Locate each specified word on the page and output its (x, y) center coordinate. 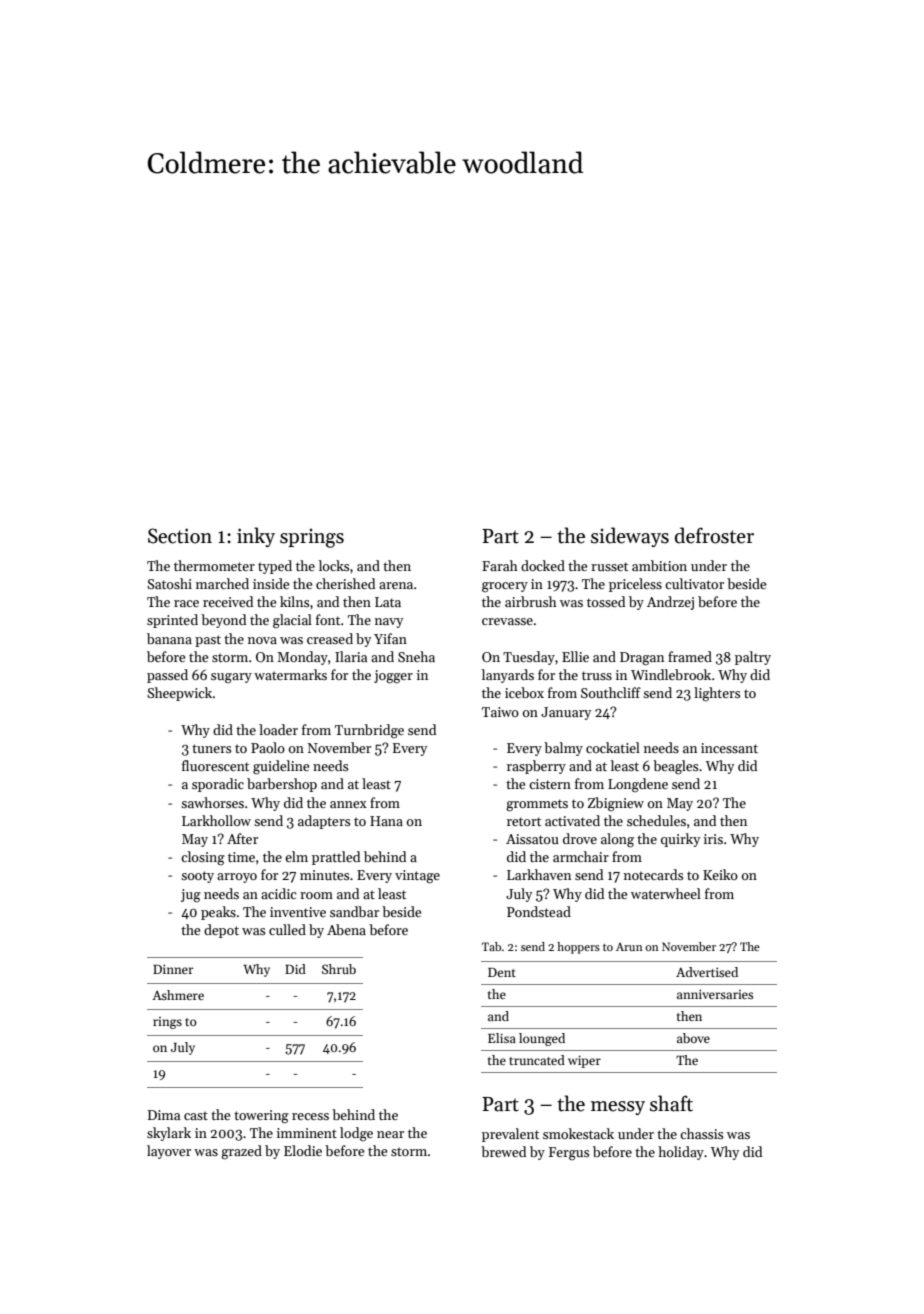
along (617, 840)
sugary (231, 678)
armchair (581, 856)
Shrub (339, 969)
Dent (502, 972)
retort (524, 821)
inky (256, 537)
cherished (345, 583)
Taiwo (500, 712)
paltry (753, 658)
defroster (714, 535)
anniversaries (715, 994)
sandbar (354, 911)
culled (287, 929)
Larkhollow (216, 820)
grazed (241, 1152)
